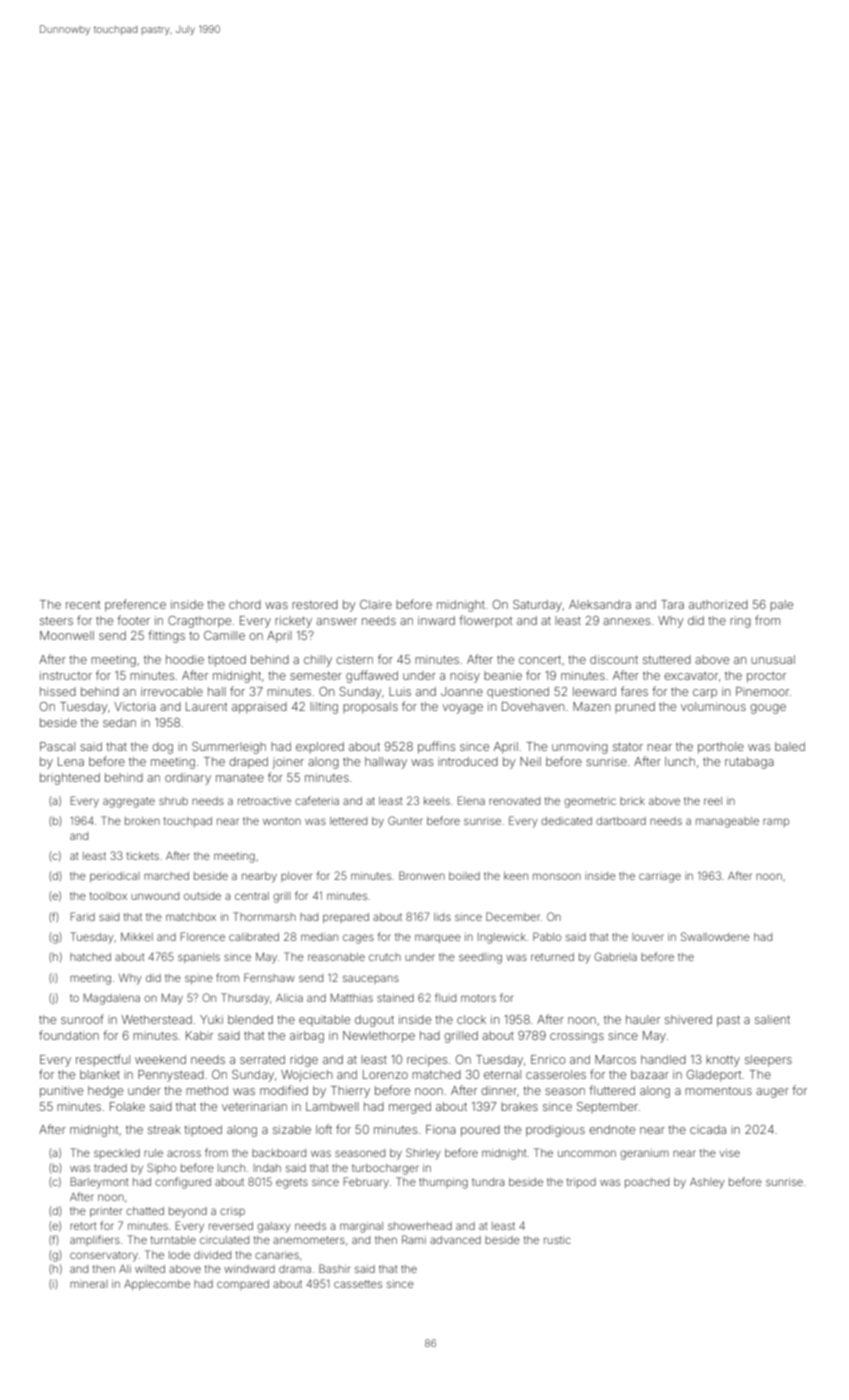 This document has height=1400, width=849. I want to click on boiled, so click(464, 876).
